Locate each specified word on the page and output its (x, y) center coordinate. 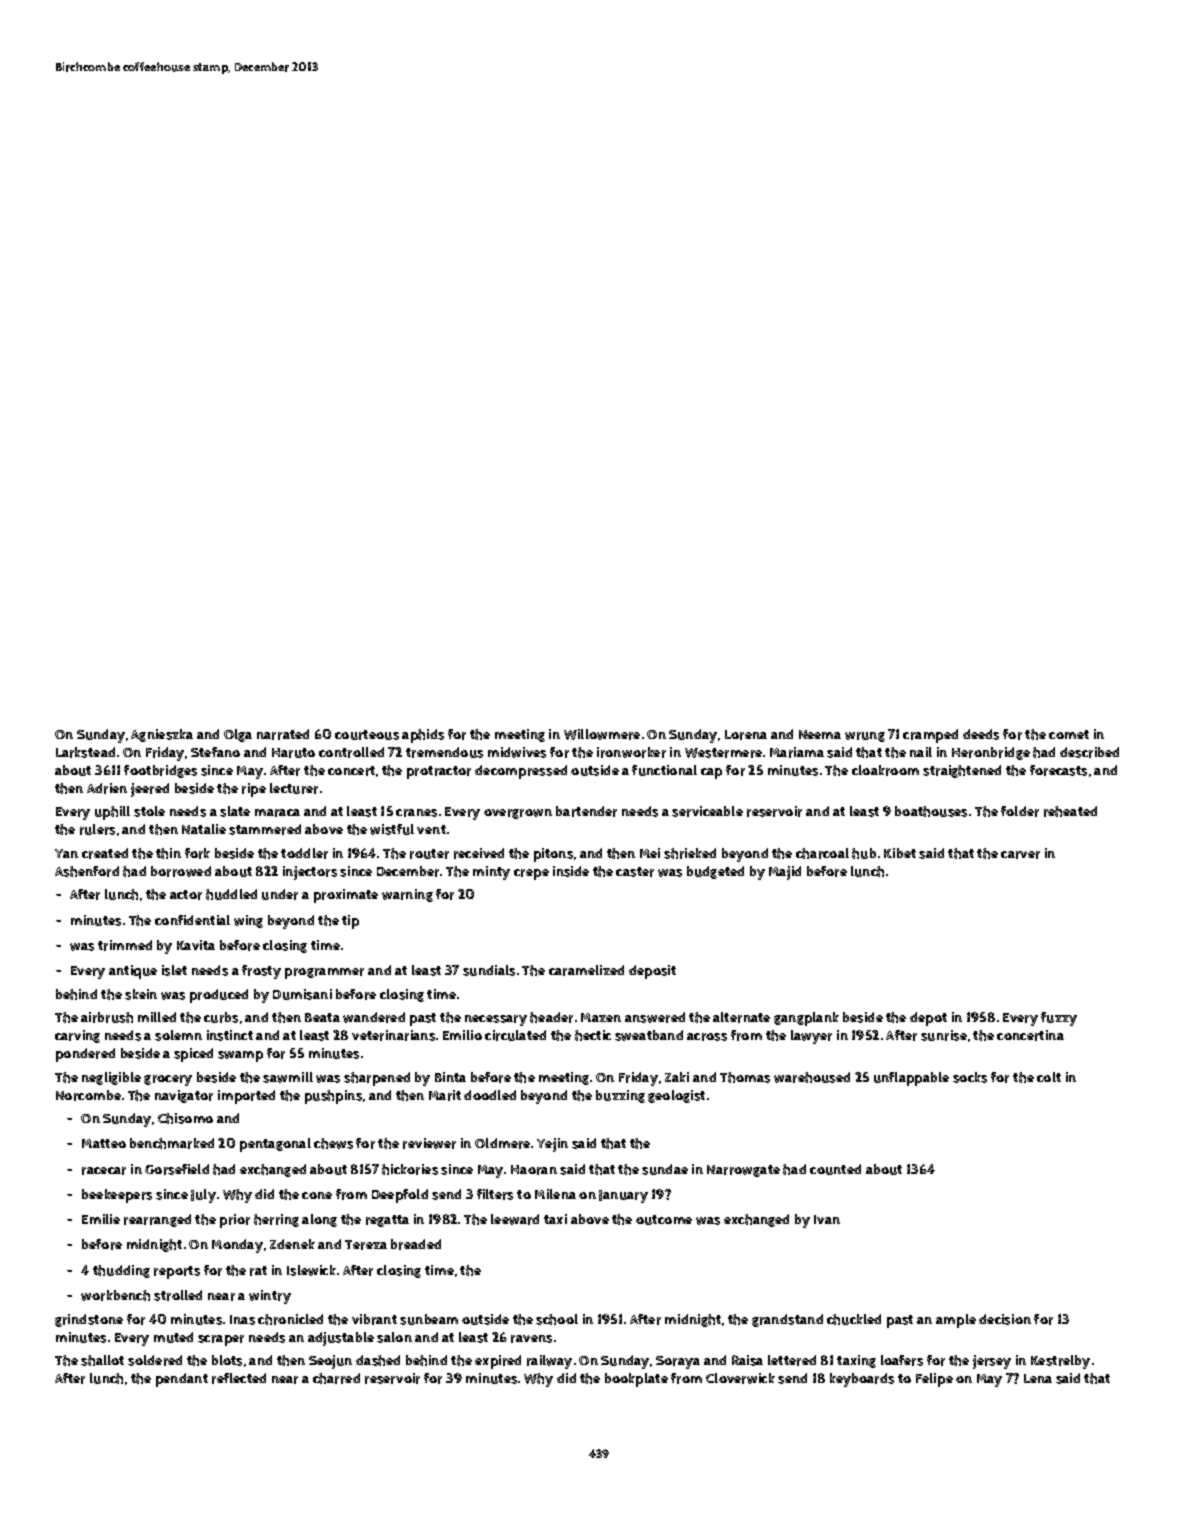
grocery (168, 1080)
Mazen (601, 1017)
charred (336, 1378)
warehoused (812, 1077)
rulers (97, 829)
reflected (239, 1378)
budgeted (715, 872)
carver (1020, 855)
